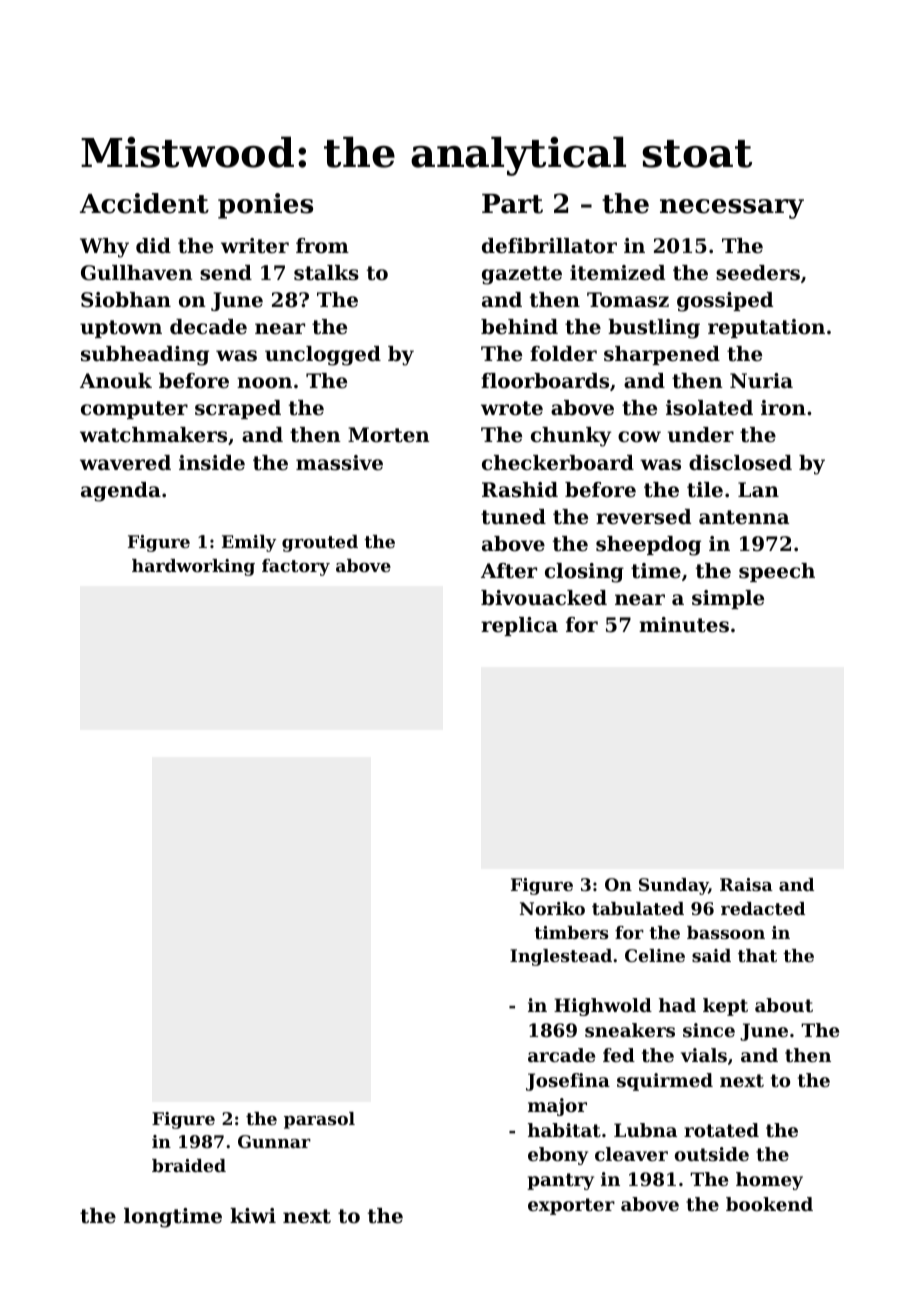  What do you see at coordinates (769, 1204) in the image?
I see `bookend` at bounding box center [769, 1204].
